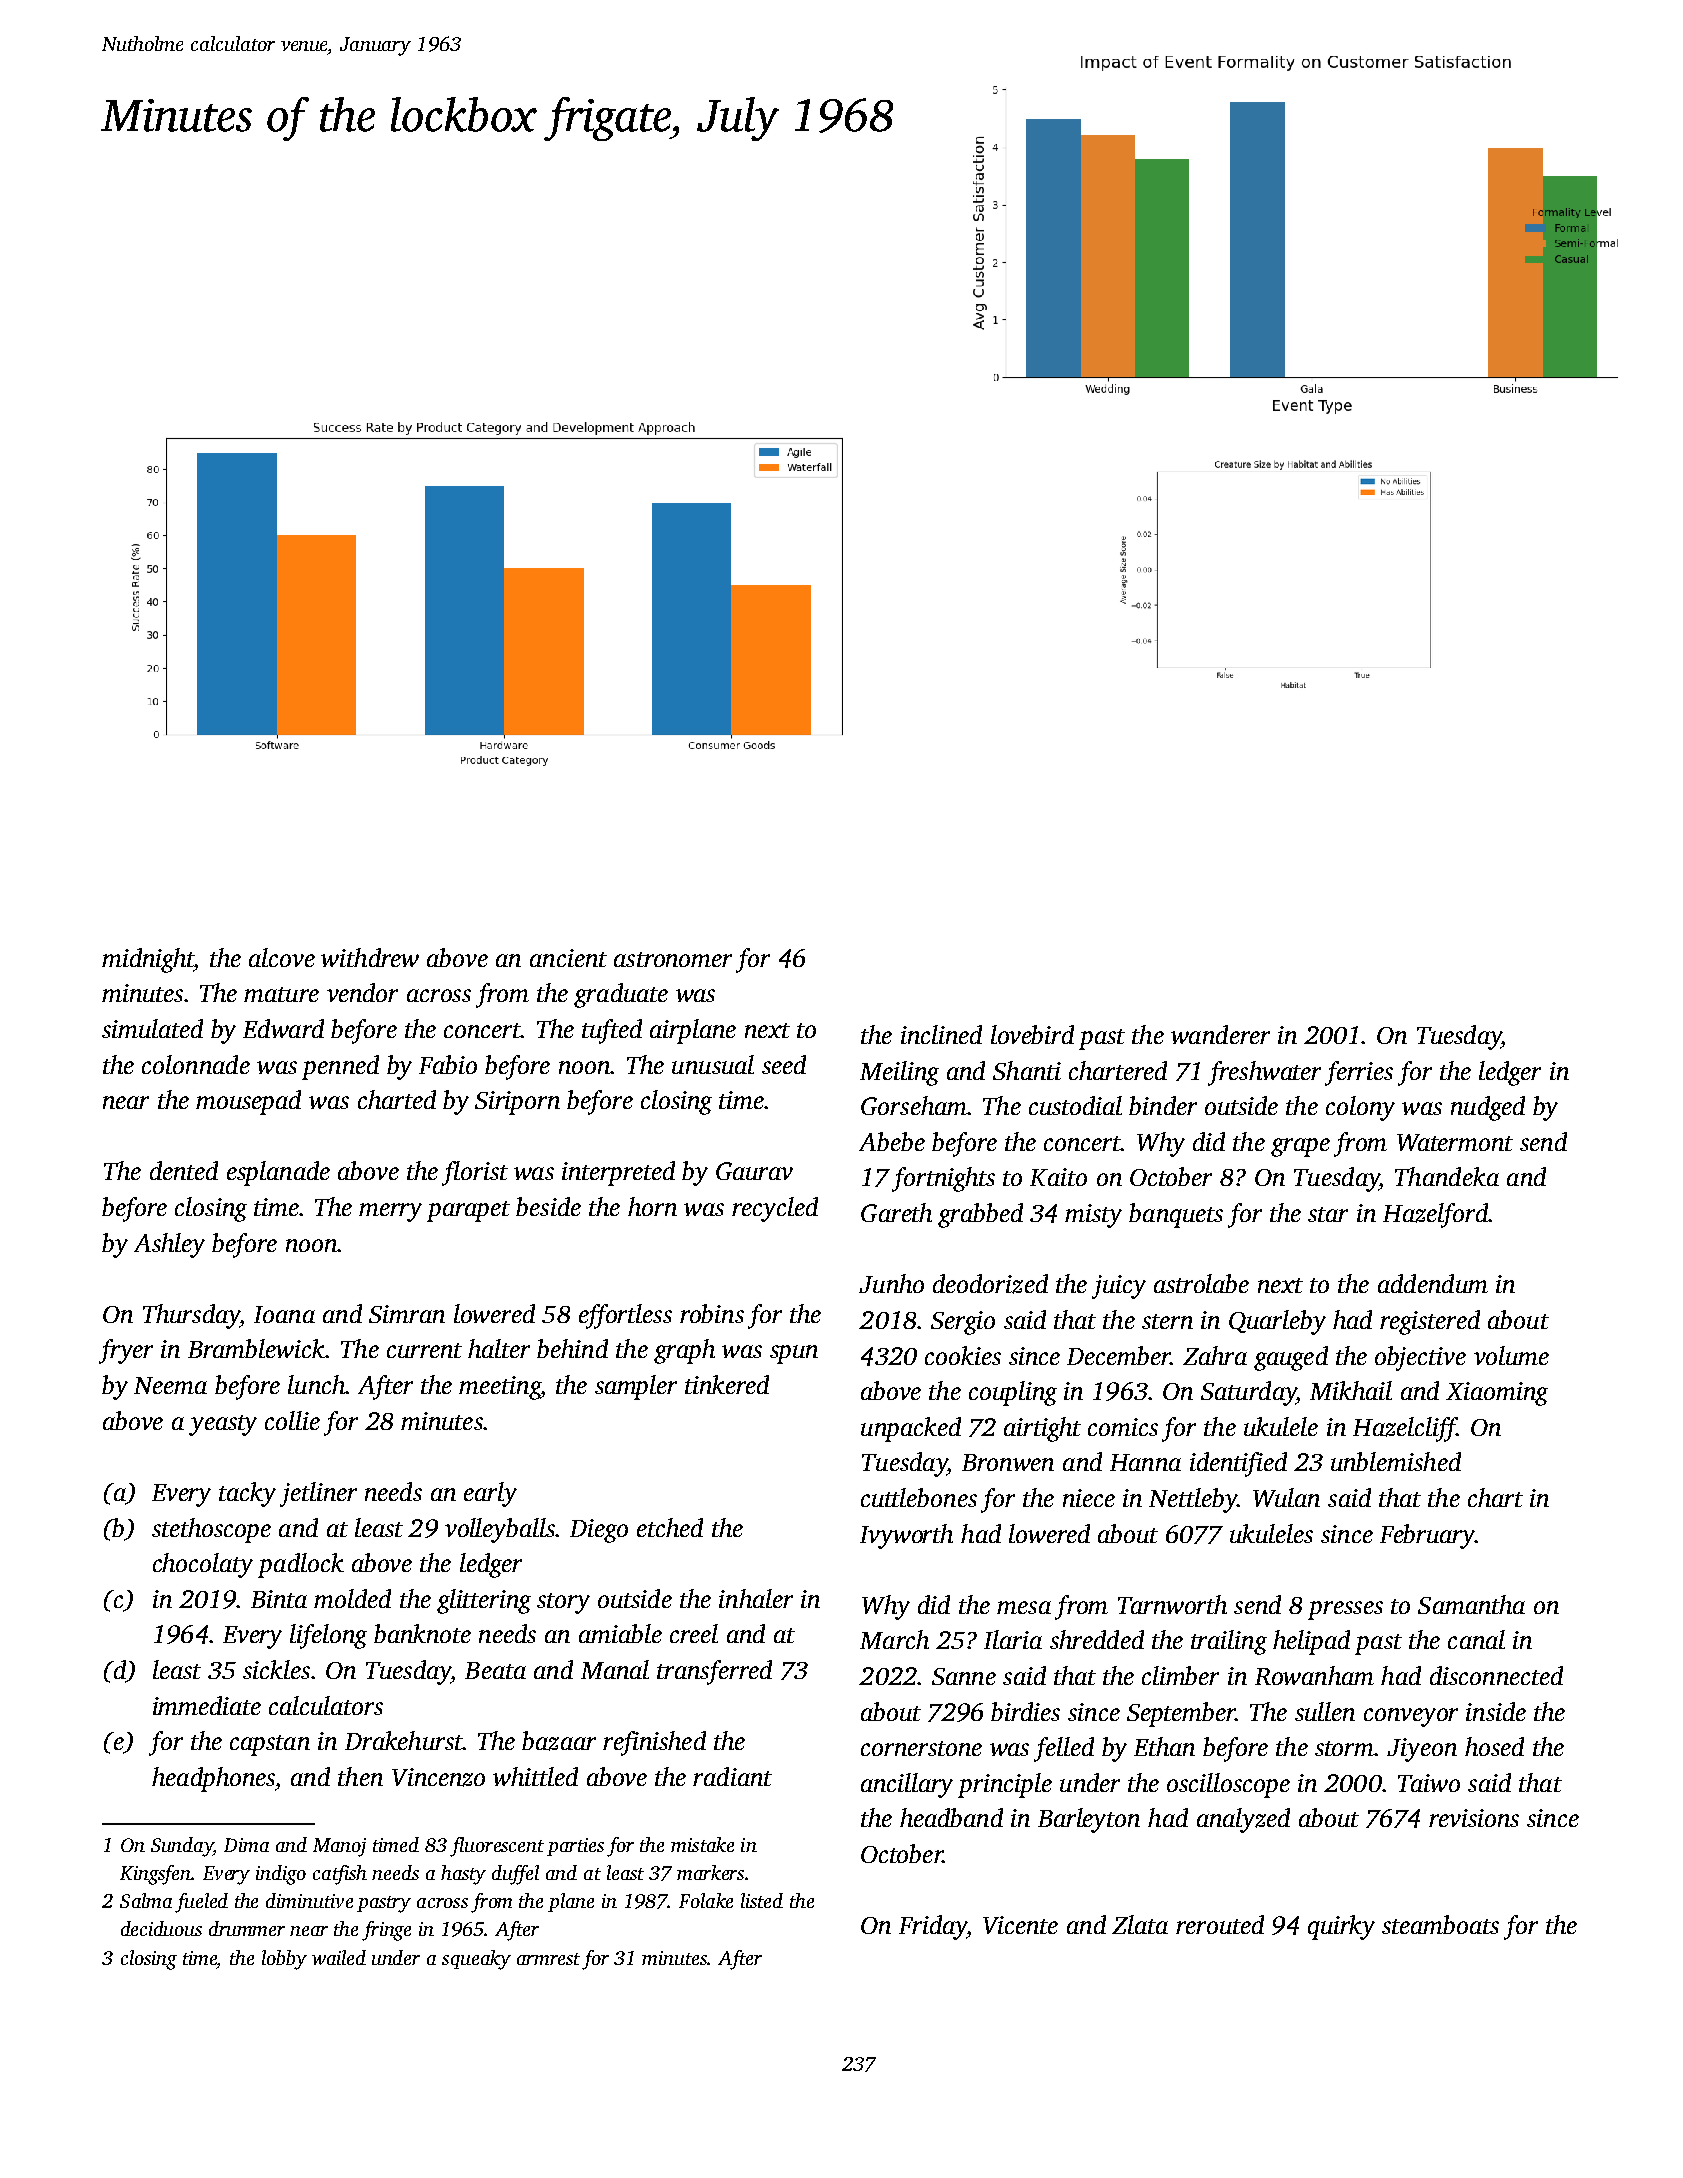  I want to click on nudged, so click(1488, 1108).
